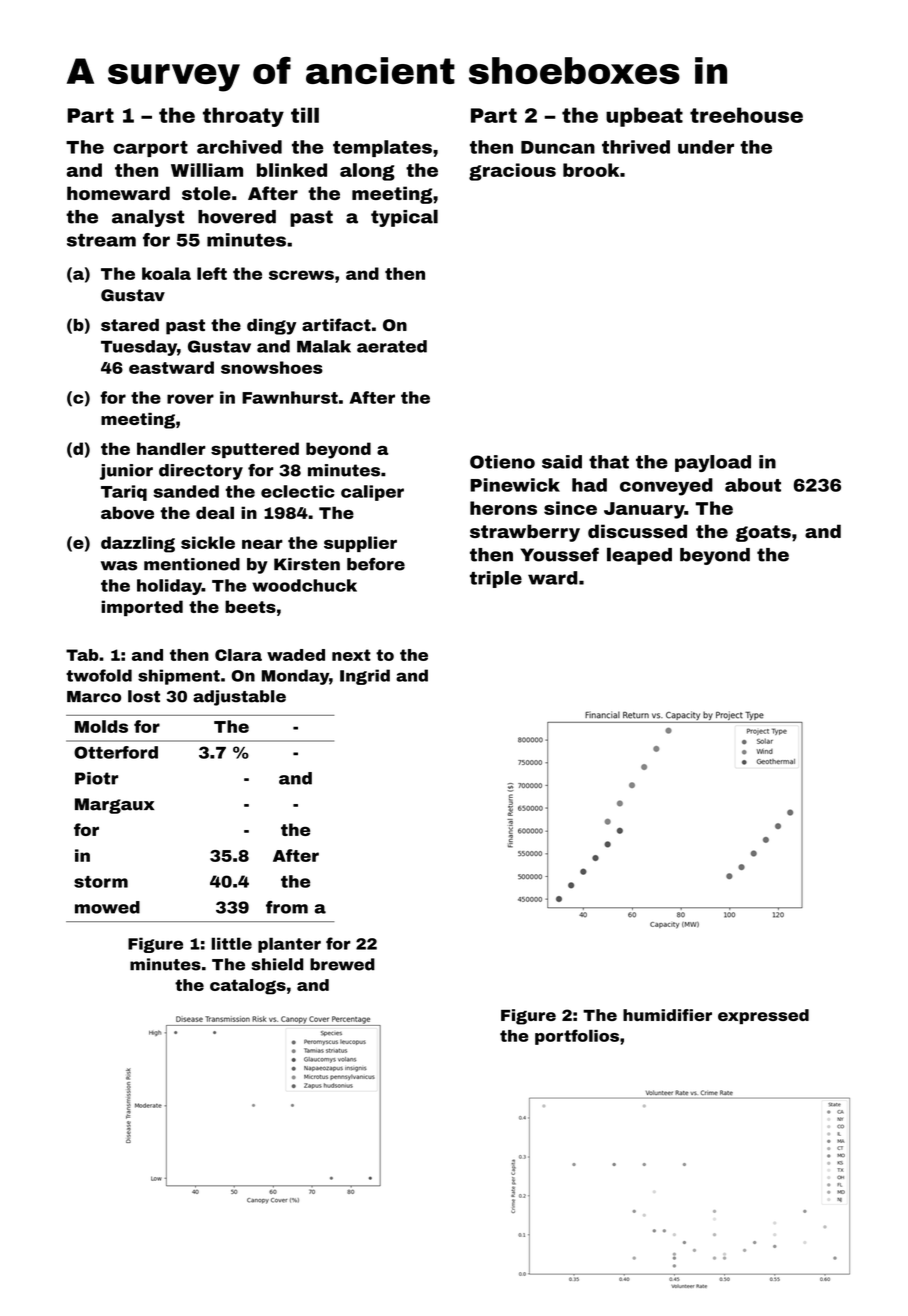 Image resolution: width=908 pixels, height=1316 pixels. Describe the element at coordinates (746, 115) in the page. I see `treehouse` at that location.
